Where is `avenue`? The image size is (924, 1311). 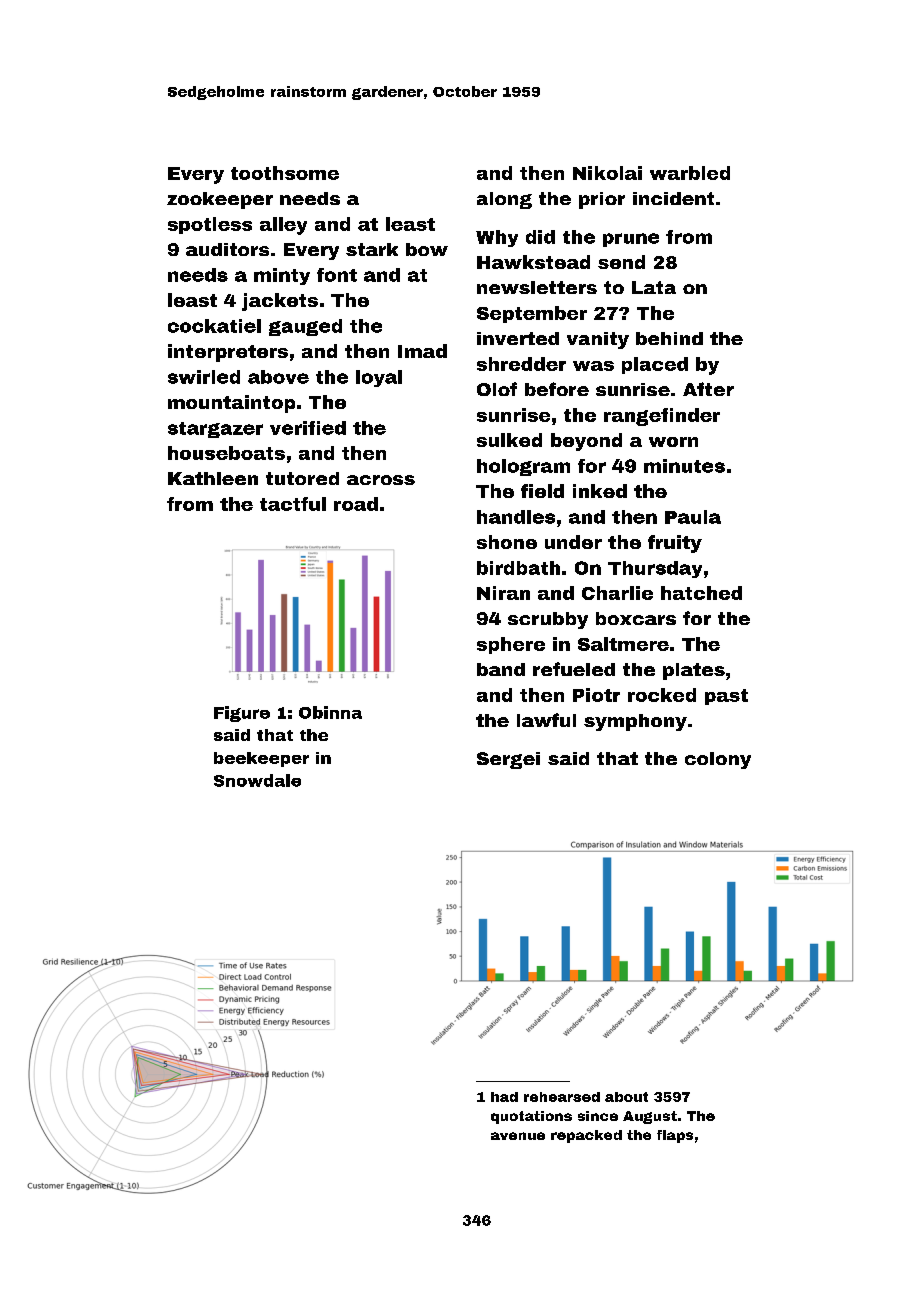 avenue is located at coordinates (518, 1136).
